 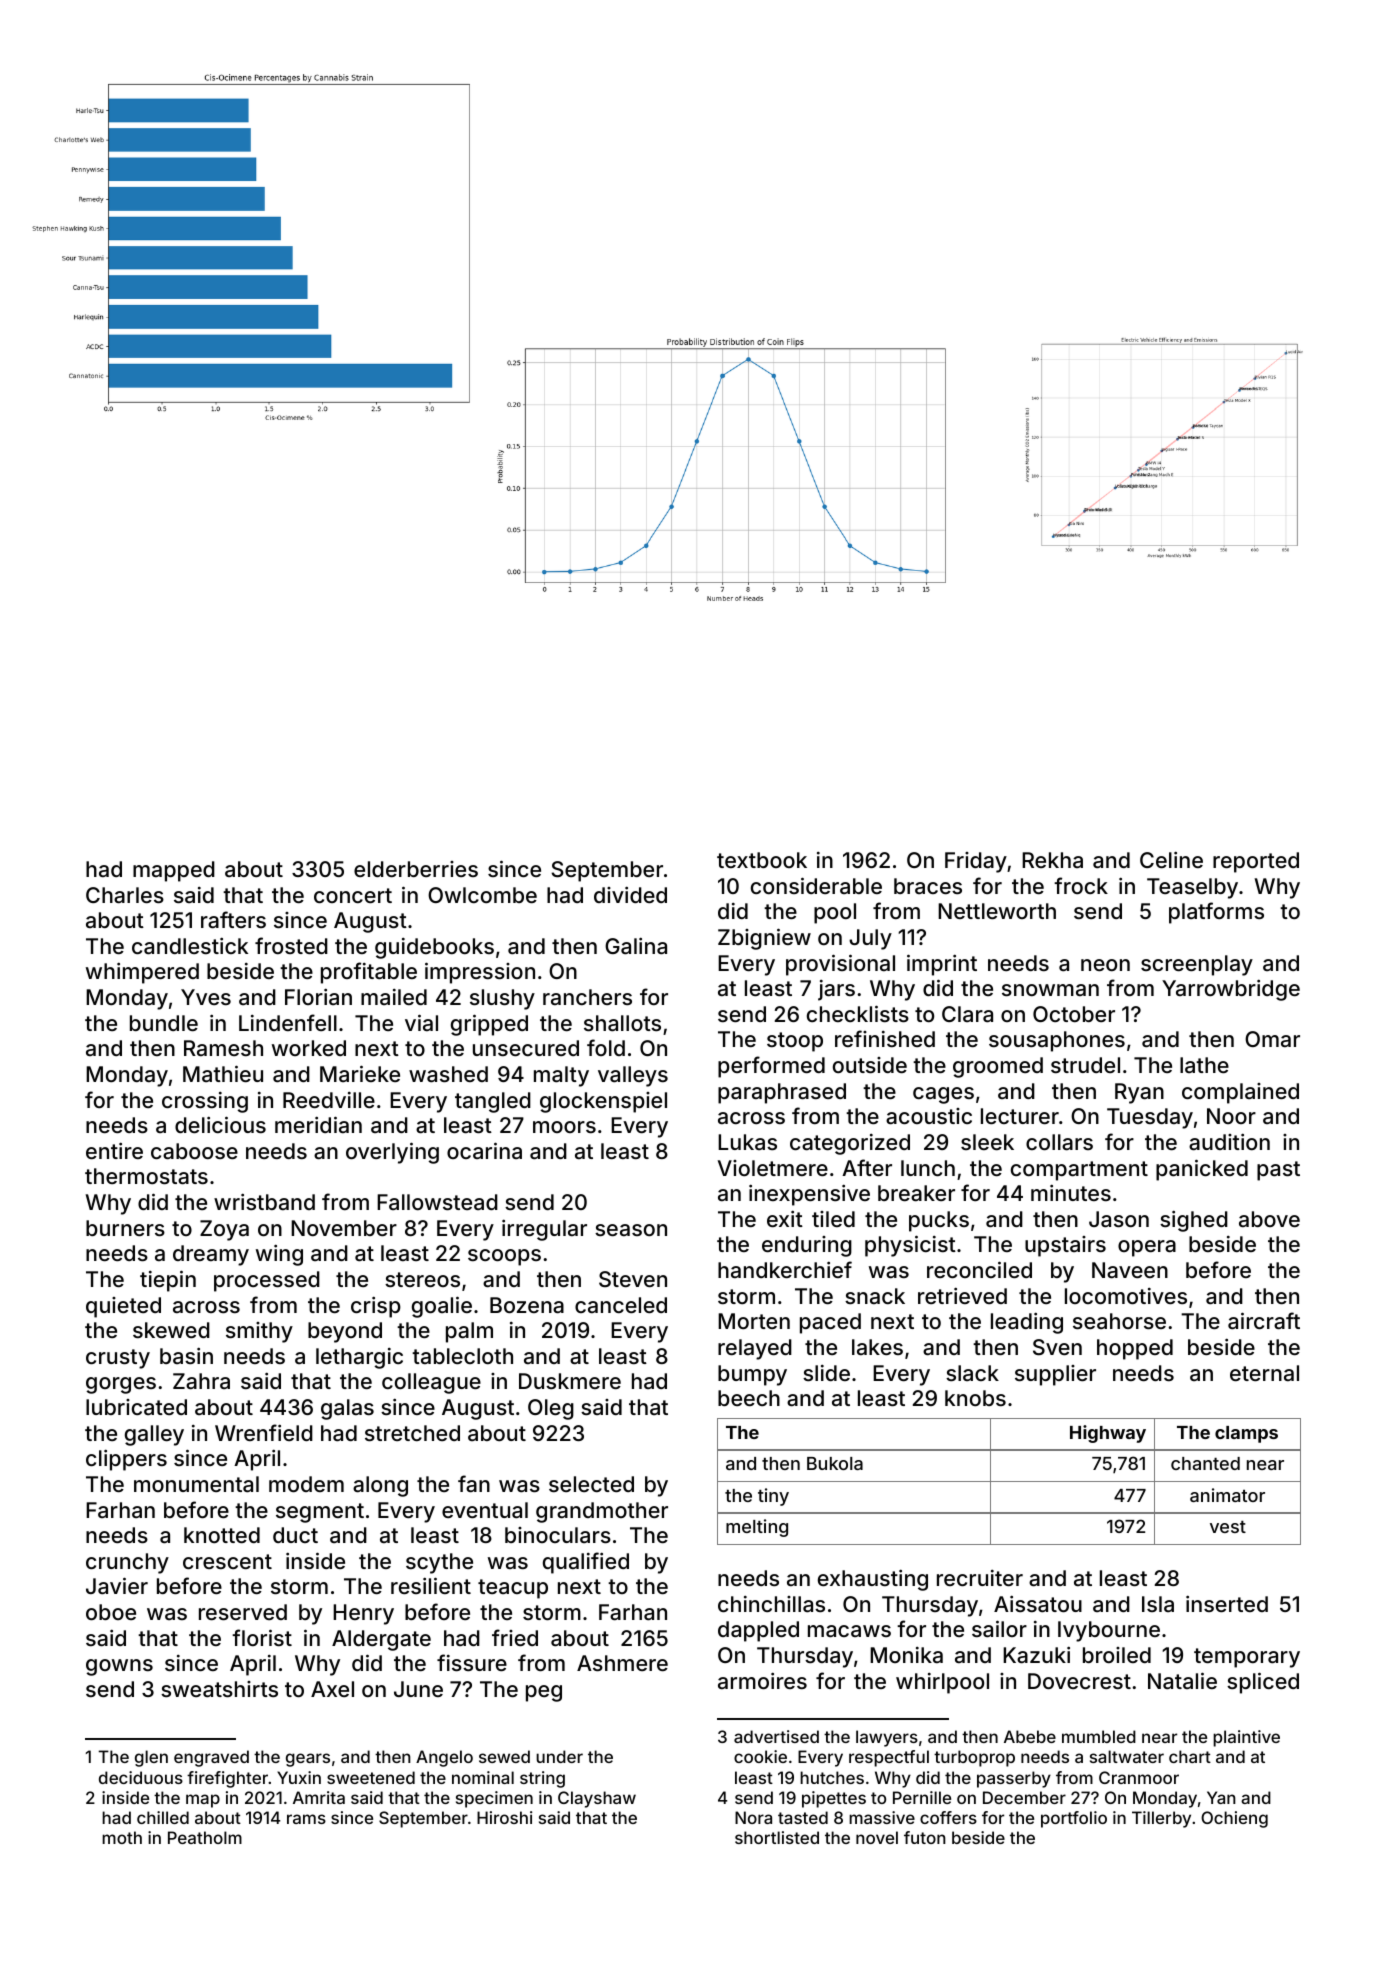 What do you see at coordinates (431, 1383) in the page?
I see `colleague` at bounding box center [431, 1383].
